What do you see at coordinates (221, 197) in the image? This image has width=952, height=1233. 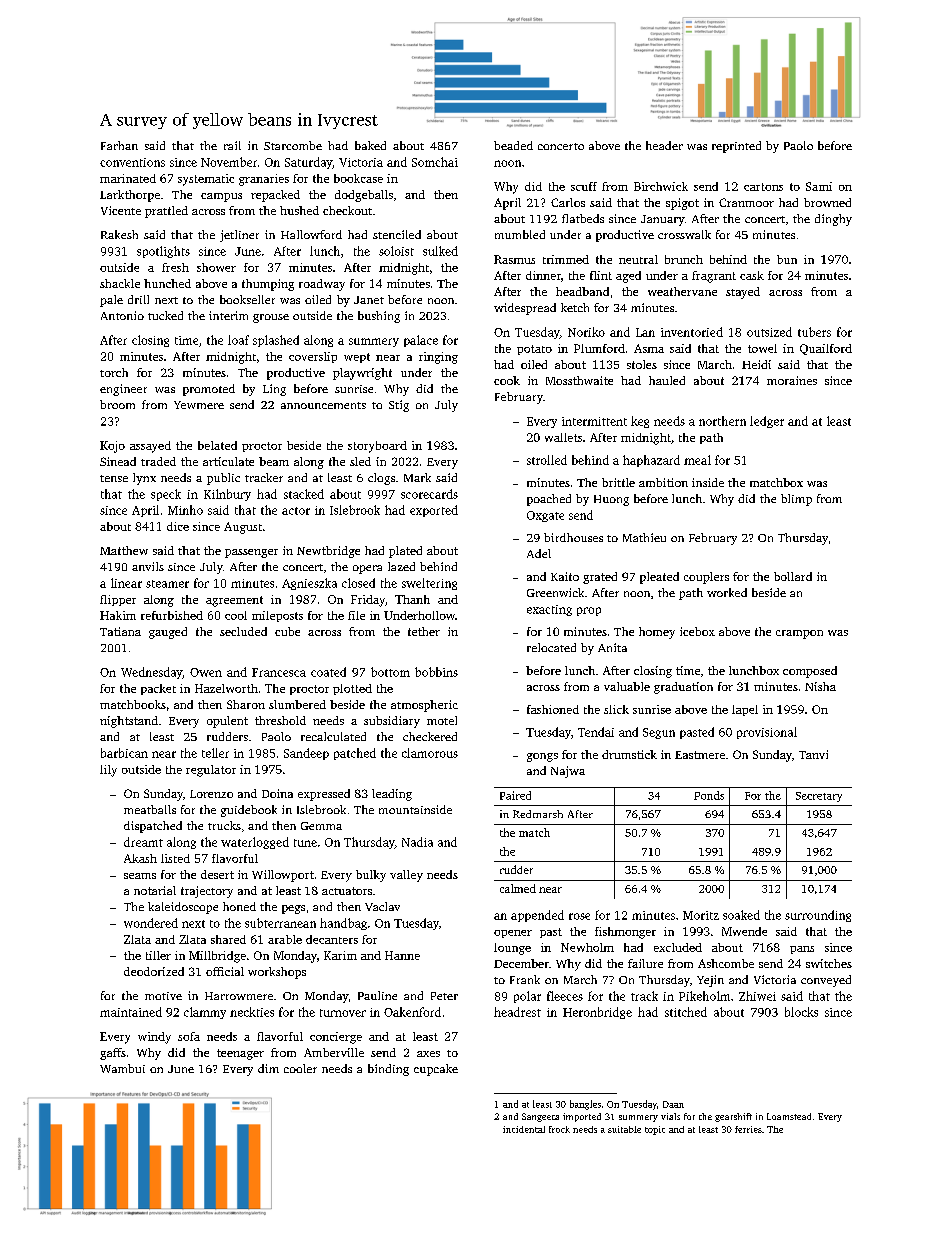 I see `campus` at bounding box center [221, 197].
